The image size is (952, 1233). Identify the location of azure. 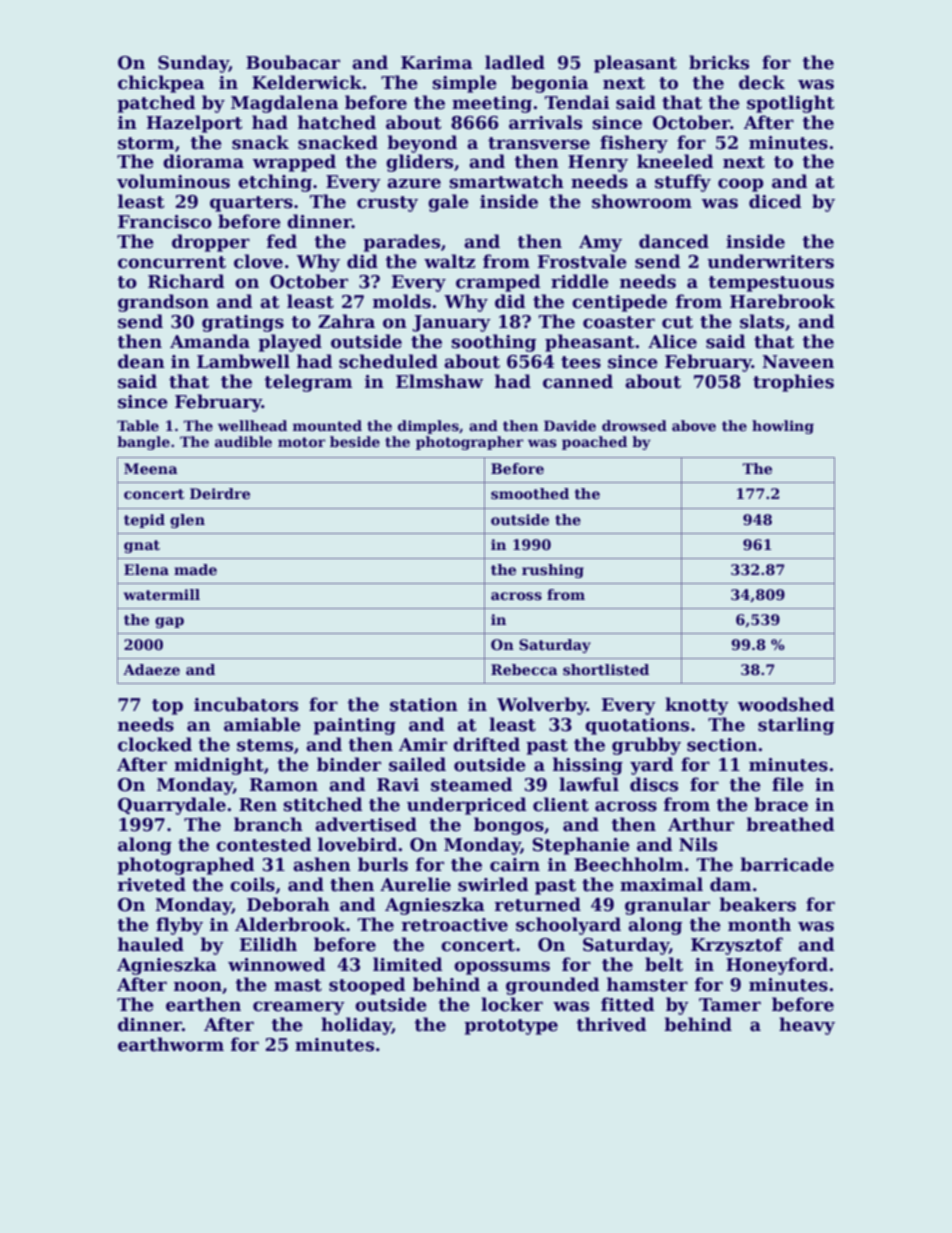
(414, 183).
